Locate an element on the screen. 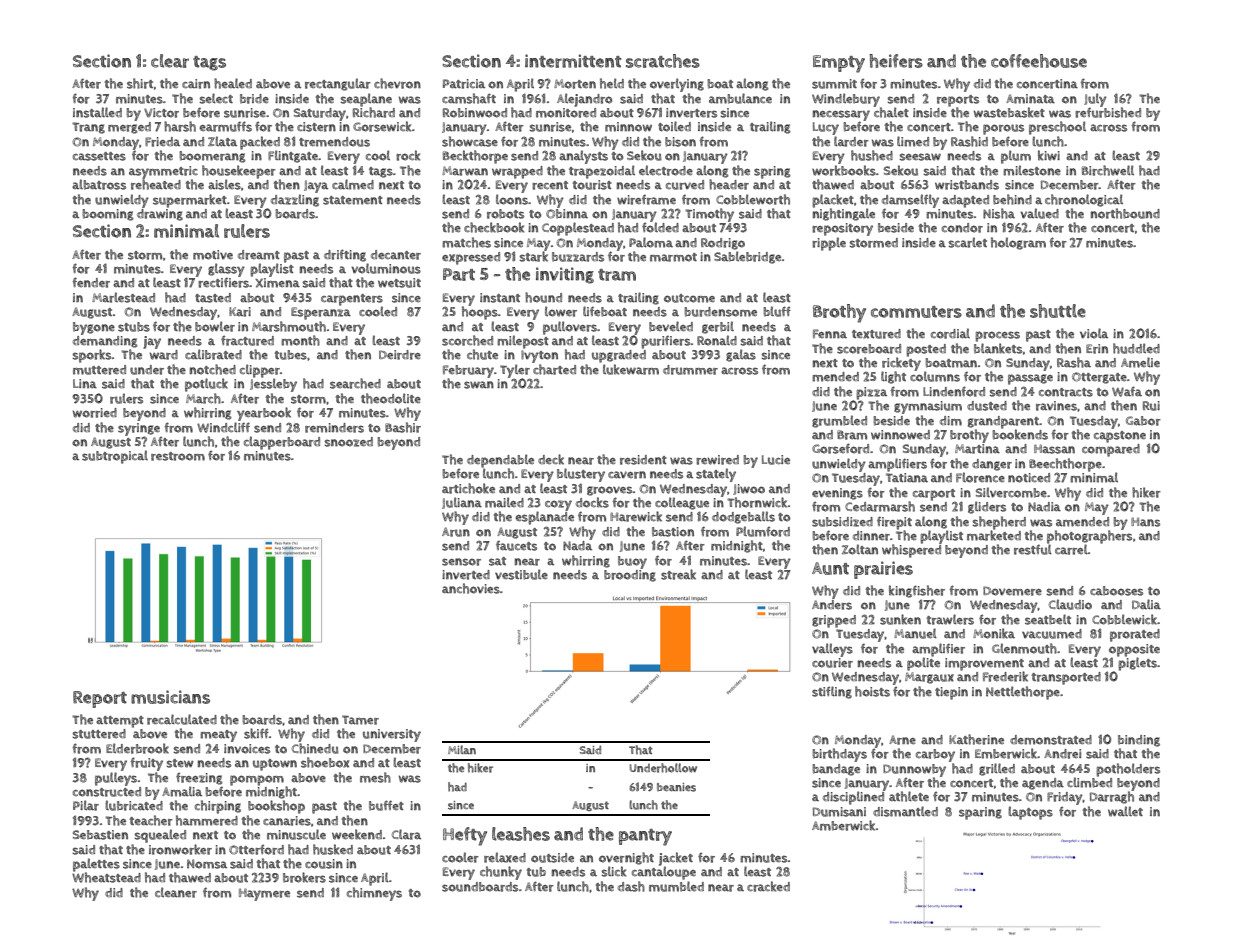 The image size is (1233, 952). Amberwick is located at coordinates (844, 825).
